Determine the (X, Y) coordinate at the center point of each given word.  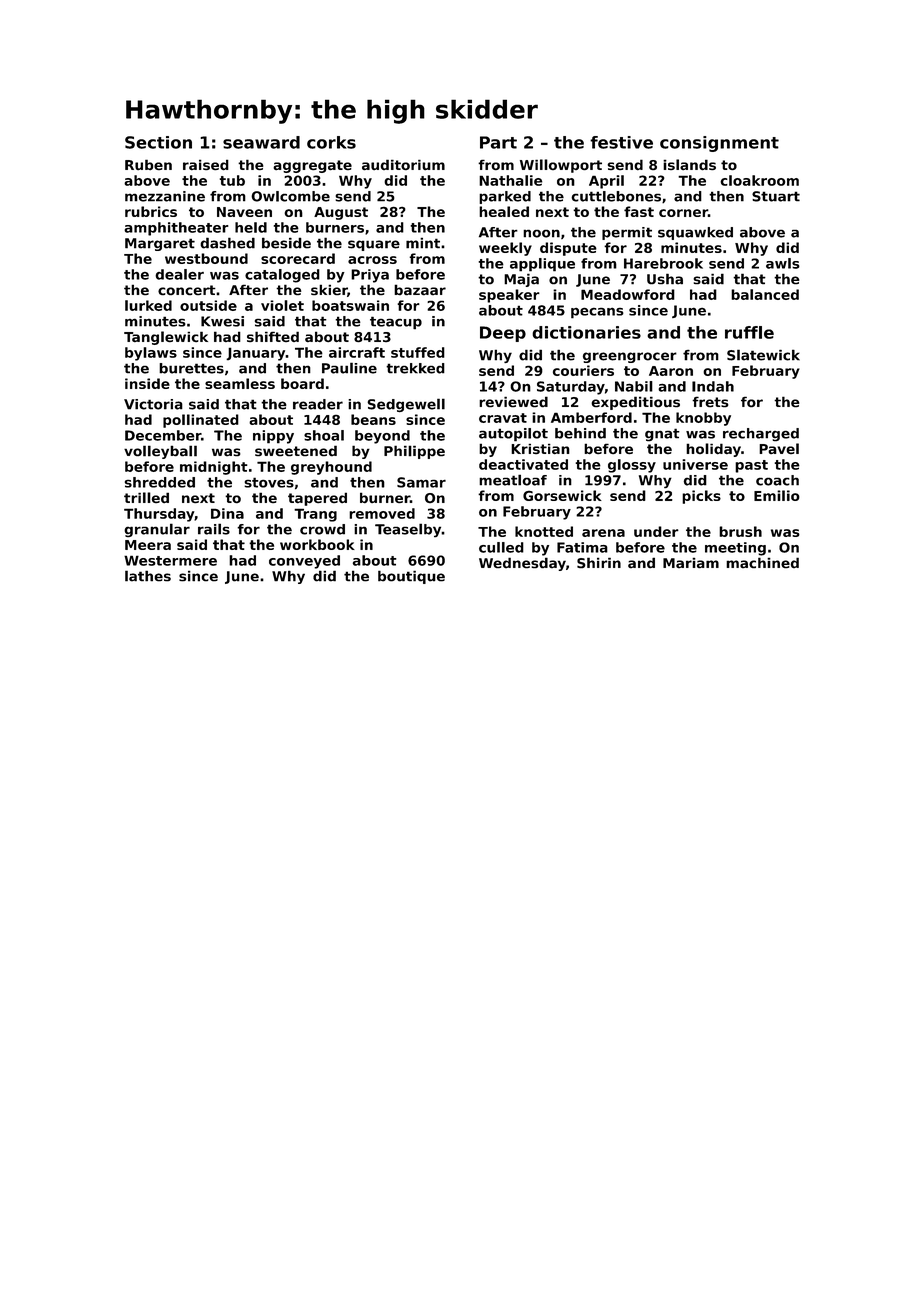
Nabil (634, 386)
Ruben (148, 165)
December (163, 435)
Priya (370, 276)
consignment (719, 144)
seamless (240, 383)
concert (187, 290)
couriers (583, 370)
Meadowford (628, 294)
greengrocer (630, 357)
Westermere (170, 560)
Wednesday (522, 564)
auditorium (403, 165)
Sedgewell (406, 405)
